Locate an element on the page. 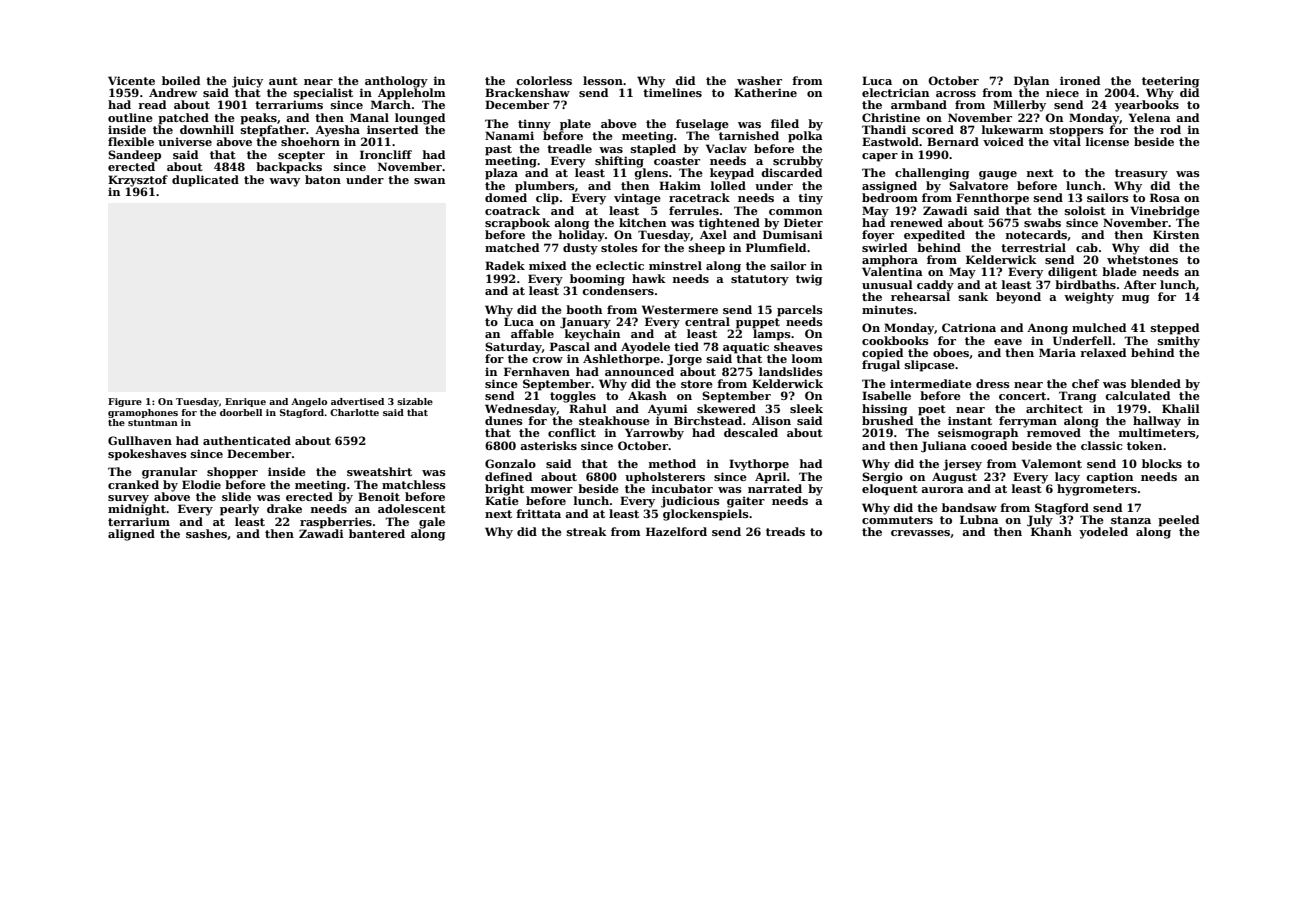 Image resolution: width=1308 pixels, height=924 pixels. Khanh is located at coordinates (1051, 531).
